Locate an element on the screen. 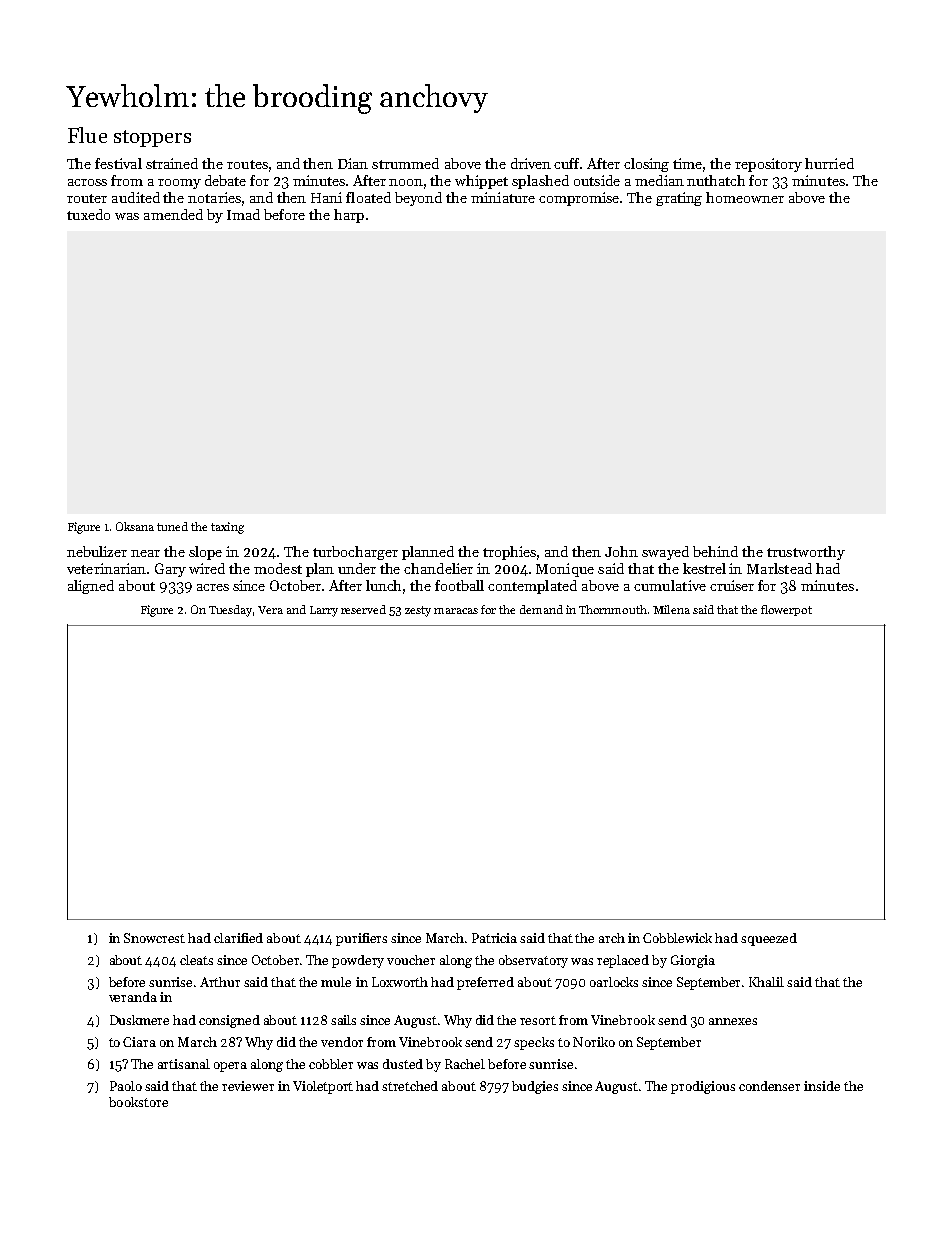 Image resolution: width=952 pixels, height=1233 pixels. Paolo is located at coordinates (126, 1086).
